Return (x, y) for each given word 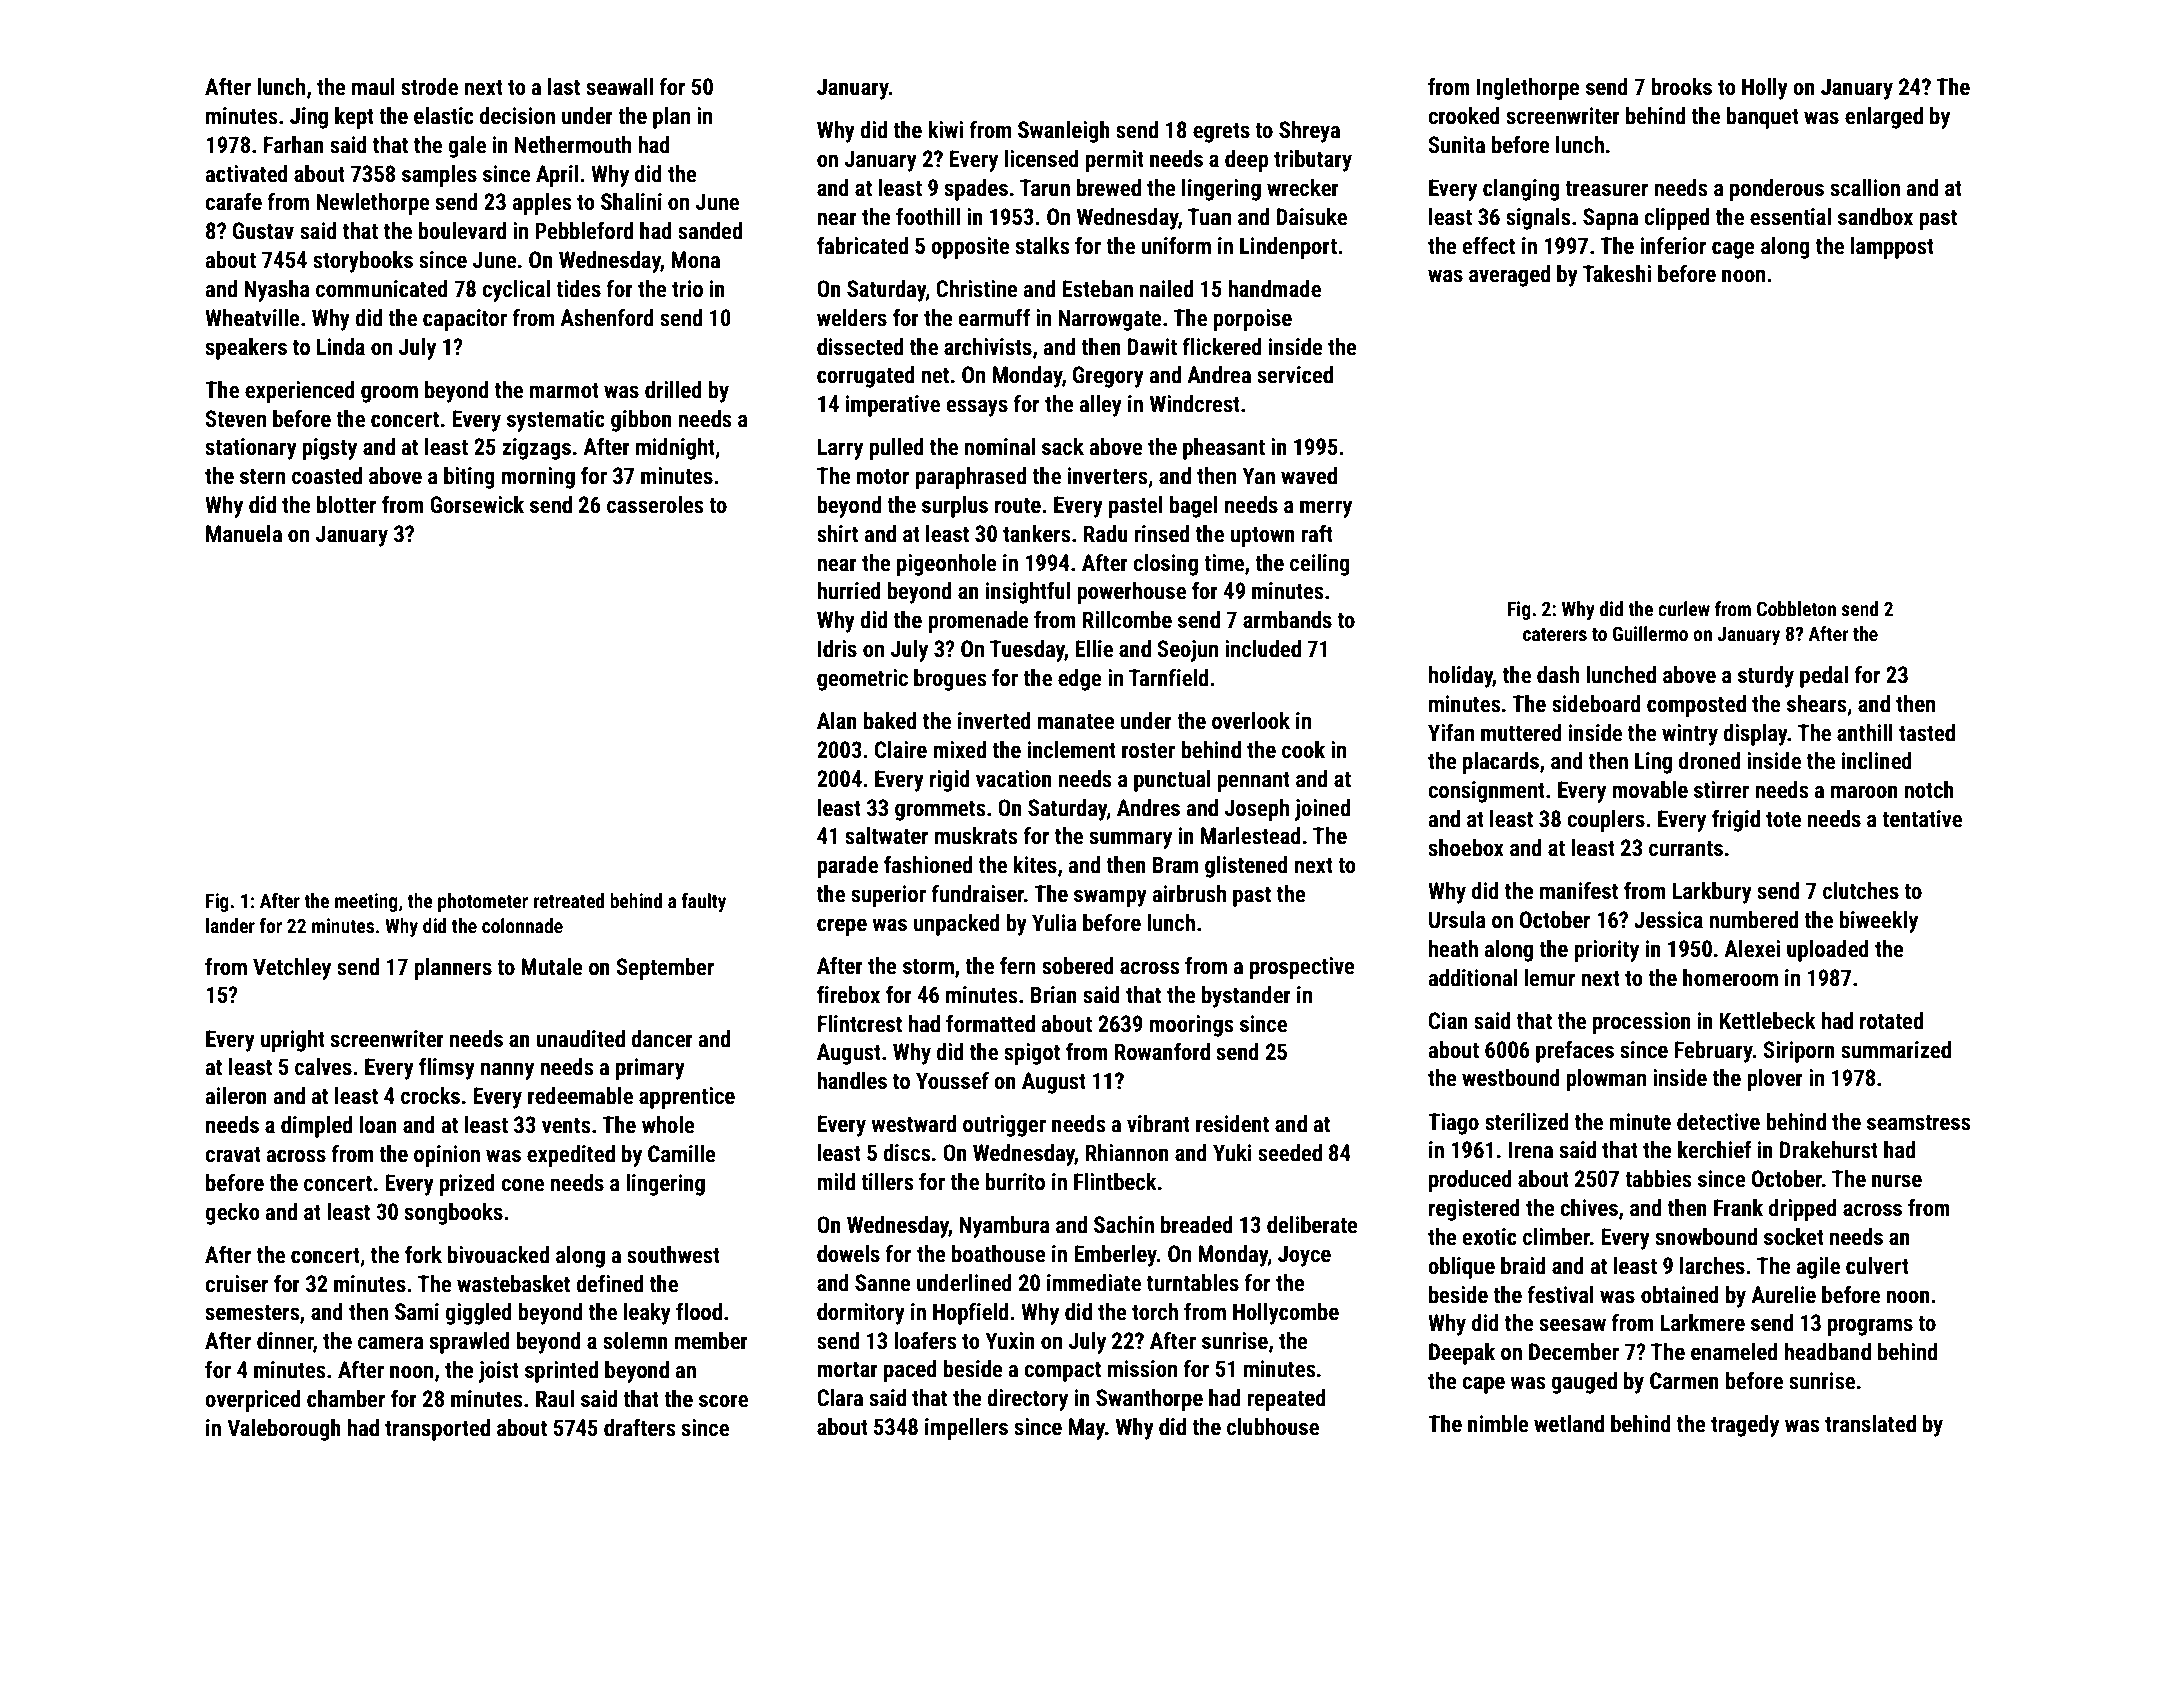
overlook (1251, 721)
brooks (1681, 87)
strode (429, 87)
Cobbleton (1796, 608)
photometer (483, 902)
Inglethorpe (1528, 89)
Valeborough (284, 1430)
